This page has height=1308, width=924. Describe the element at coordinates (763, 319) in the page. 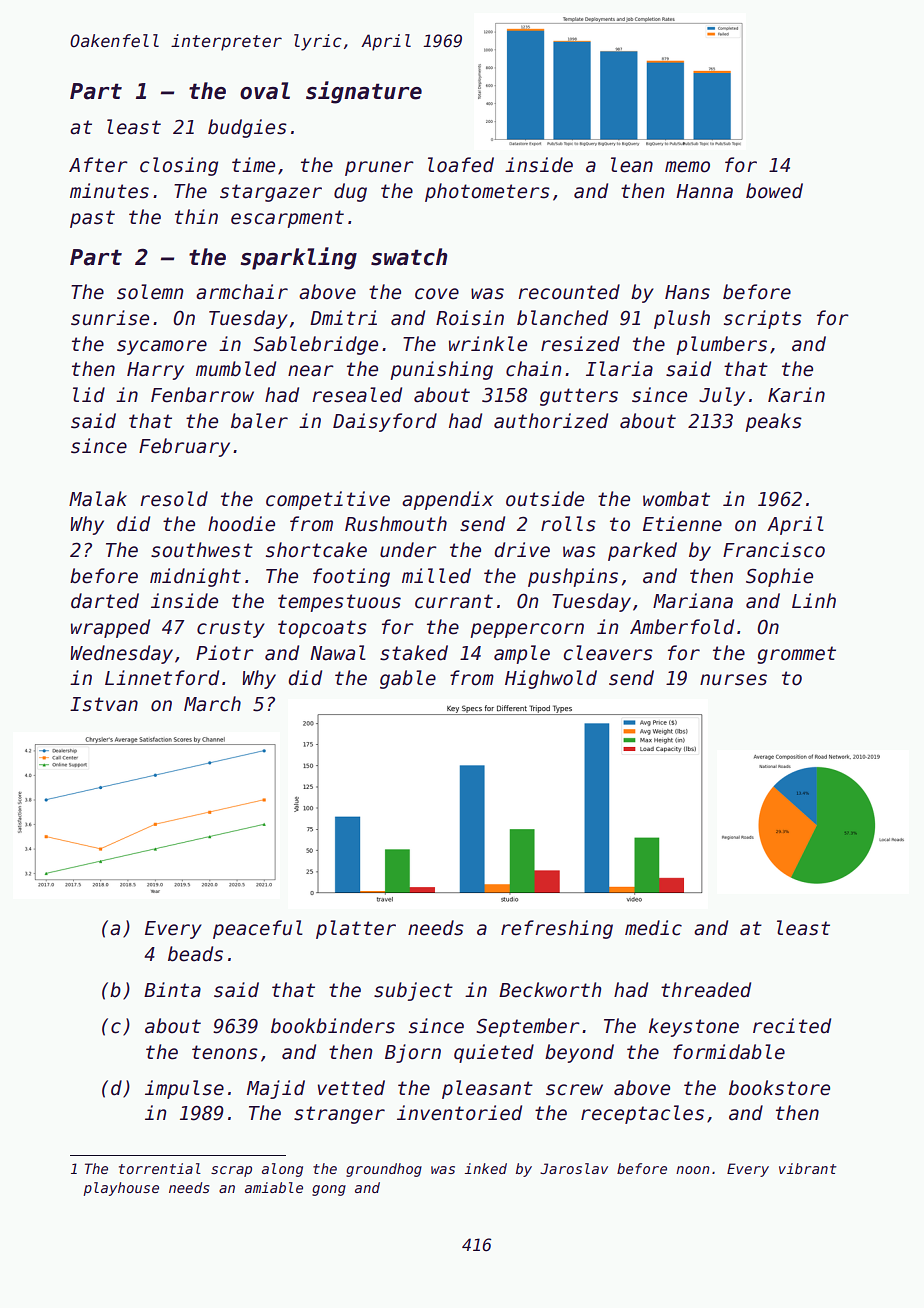

I see `scripts` at that location.
